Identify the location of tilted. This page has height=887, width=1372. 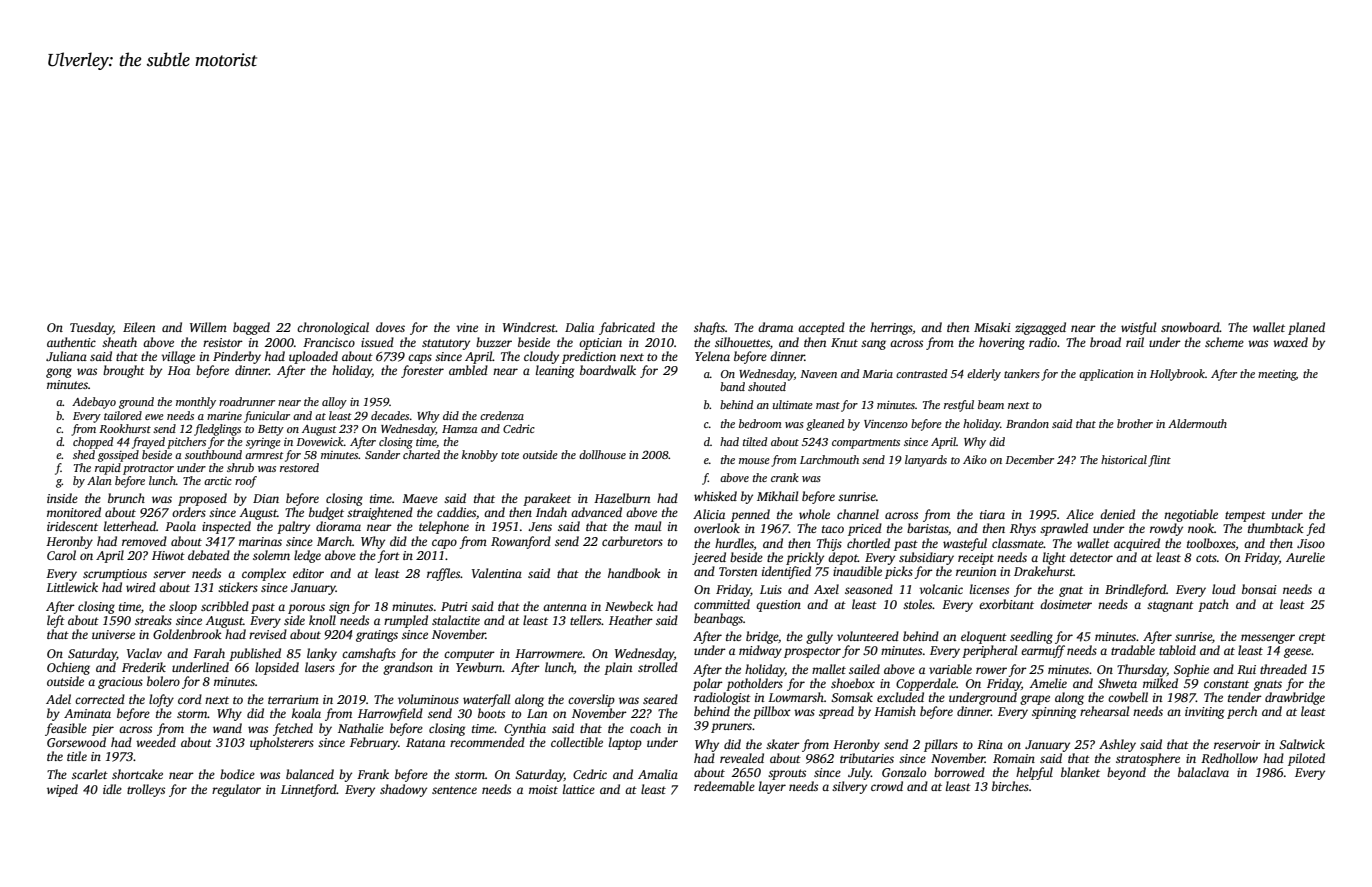
(755, 441).
